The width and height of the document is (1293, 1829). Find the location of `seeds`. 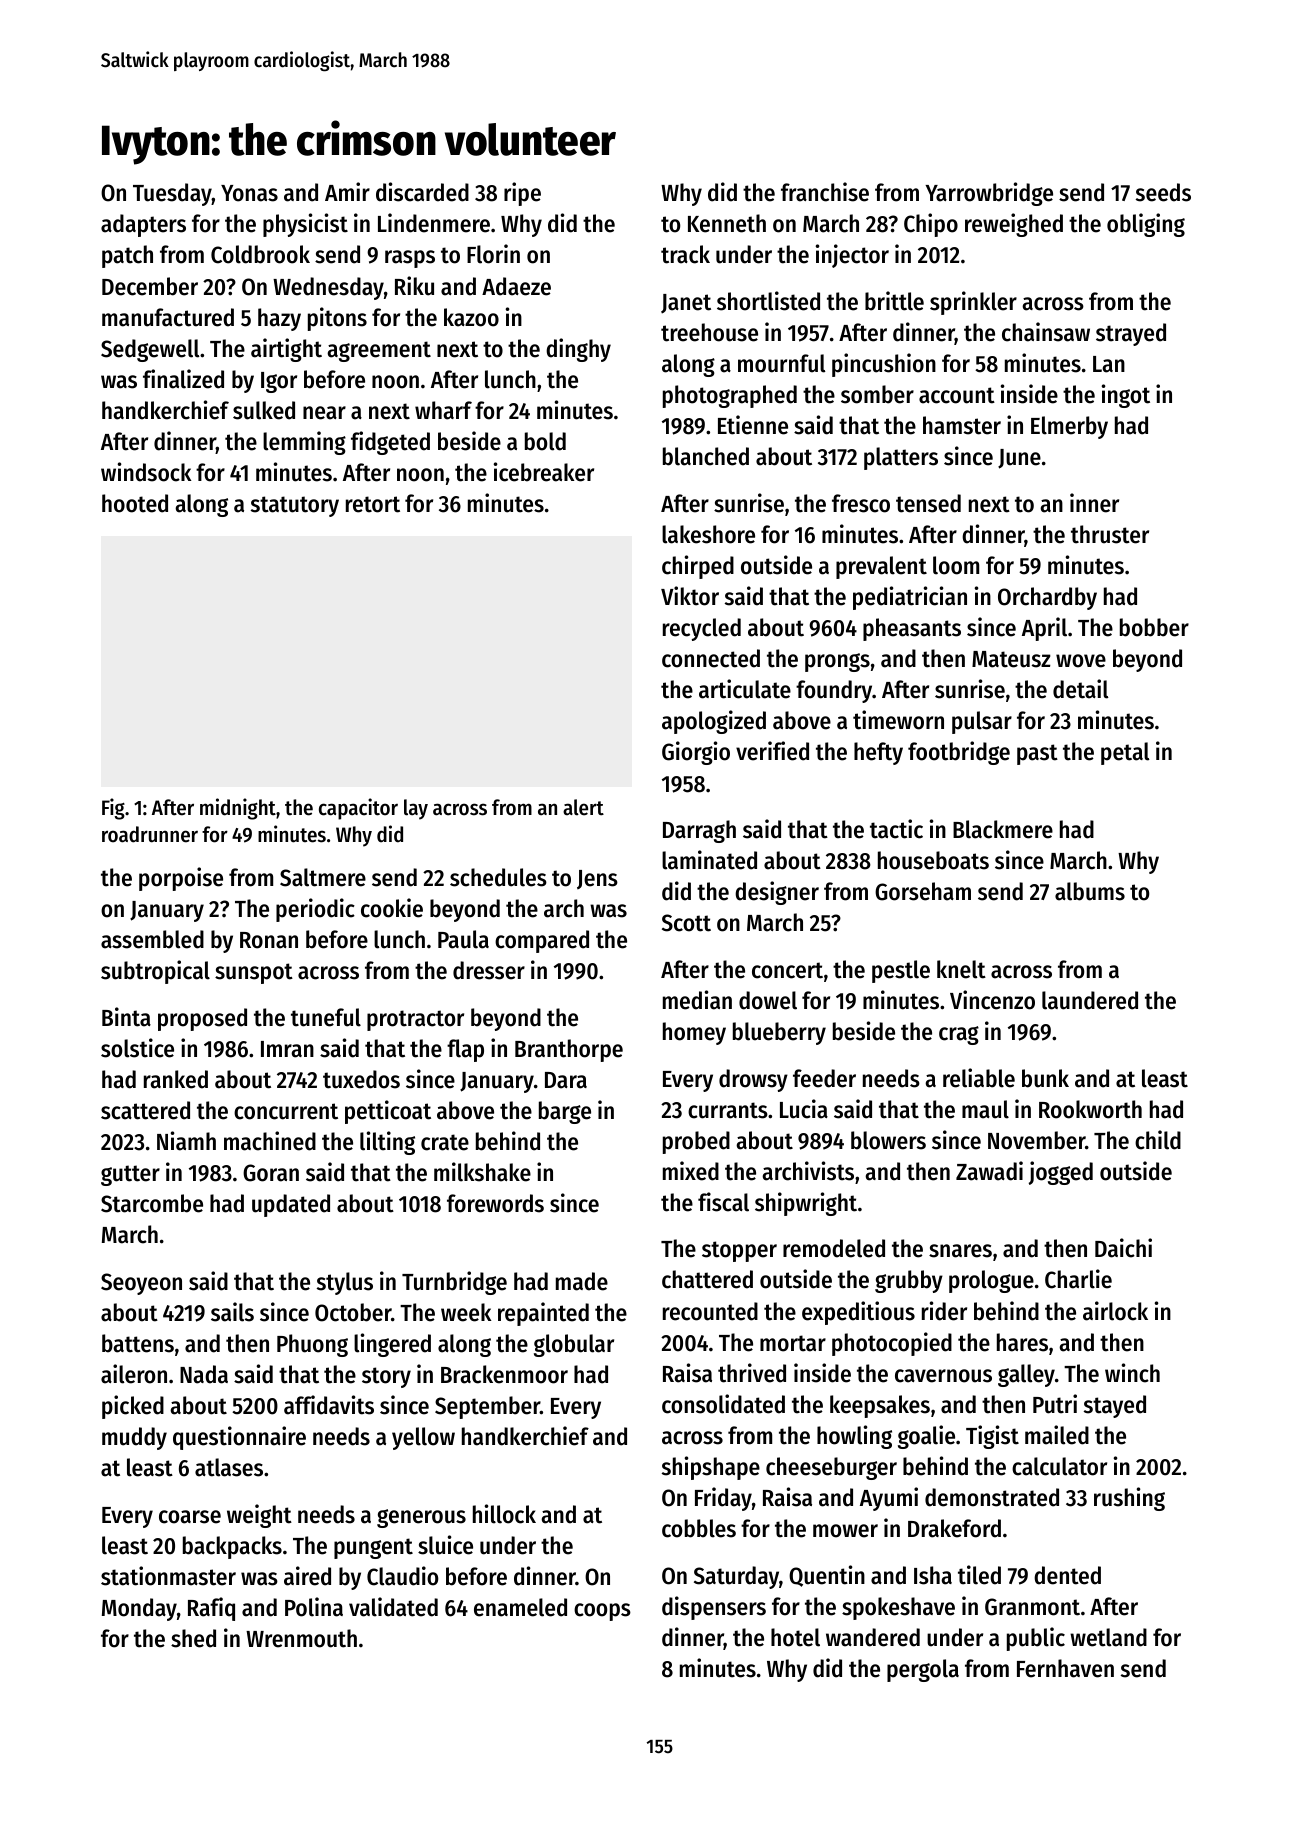

seeds is located at coordinates (1163, 192).
